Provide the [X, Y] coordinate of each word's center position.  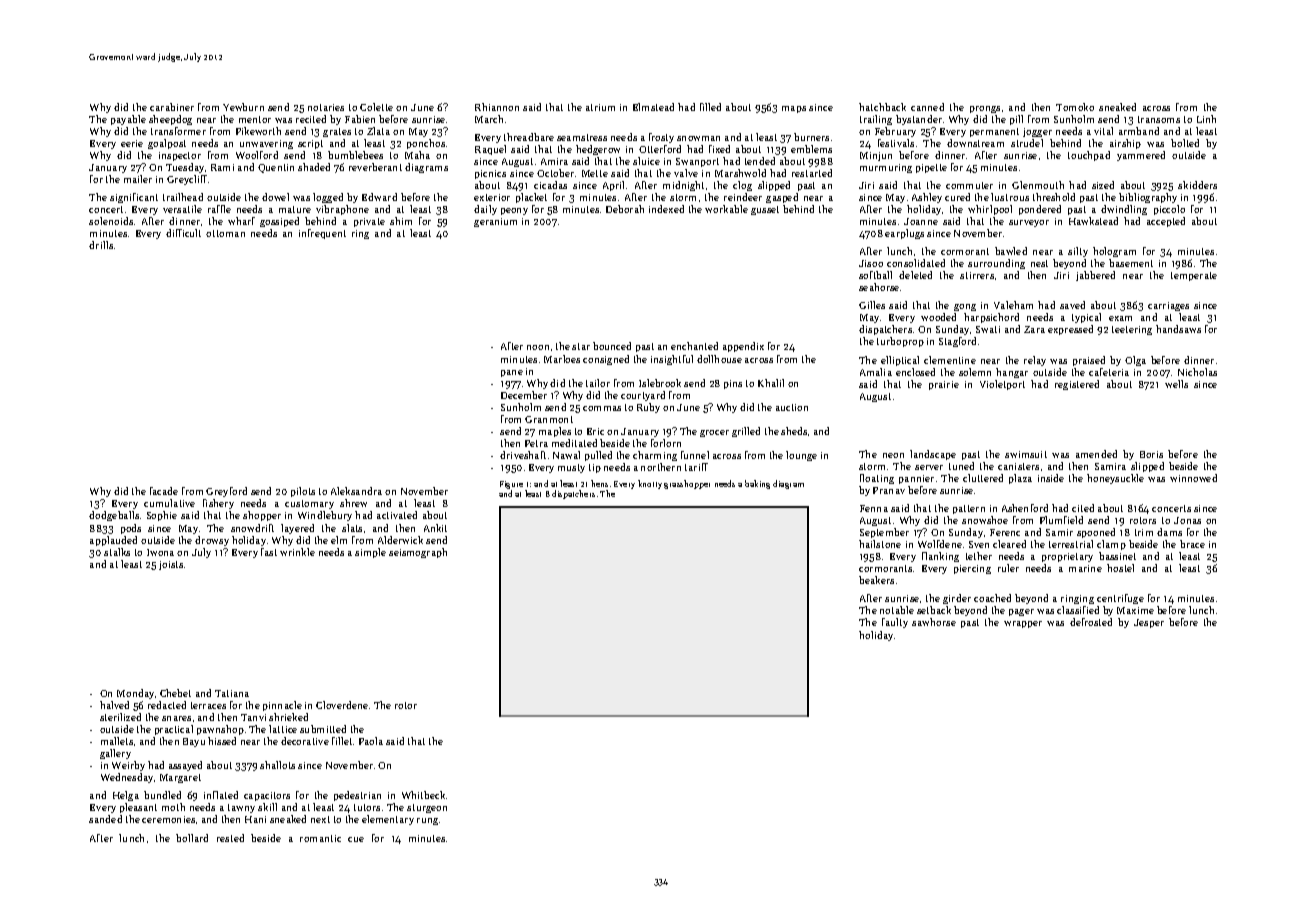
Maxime [1135, 610]
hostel [1120, 568]
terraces [208, 705]
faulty [895, 623]
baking [757, 484]
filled [710, 107]
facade [164, 491]
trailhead [183, 197]
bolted [1185, 143]
